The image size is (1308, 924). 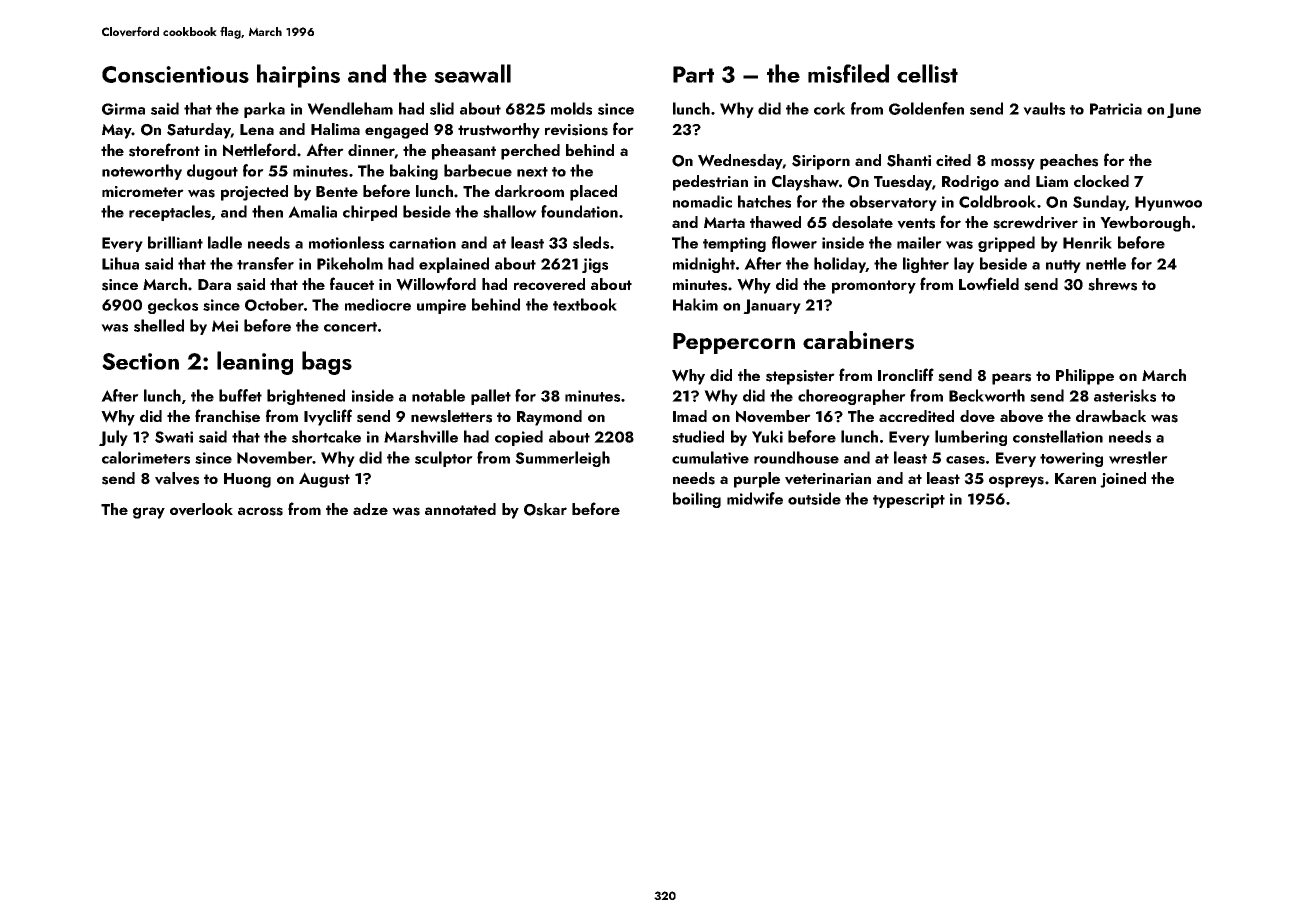 What do you see at coordinates (927, 73) in the document?
I see `cellist` at bounding box center [927, 73].
